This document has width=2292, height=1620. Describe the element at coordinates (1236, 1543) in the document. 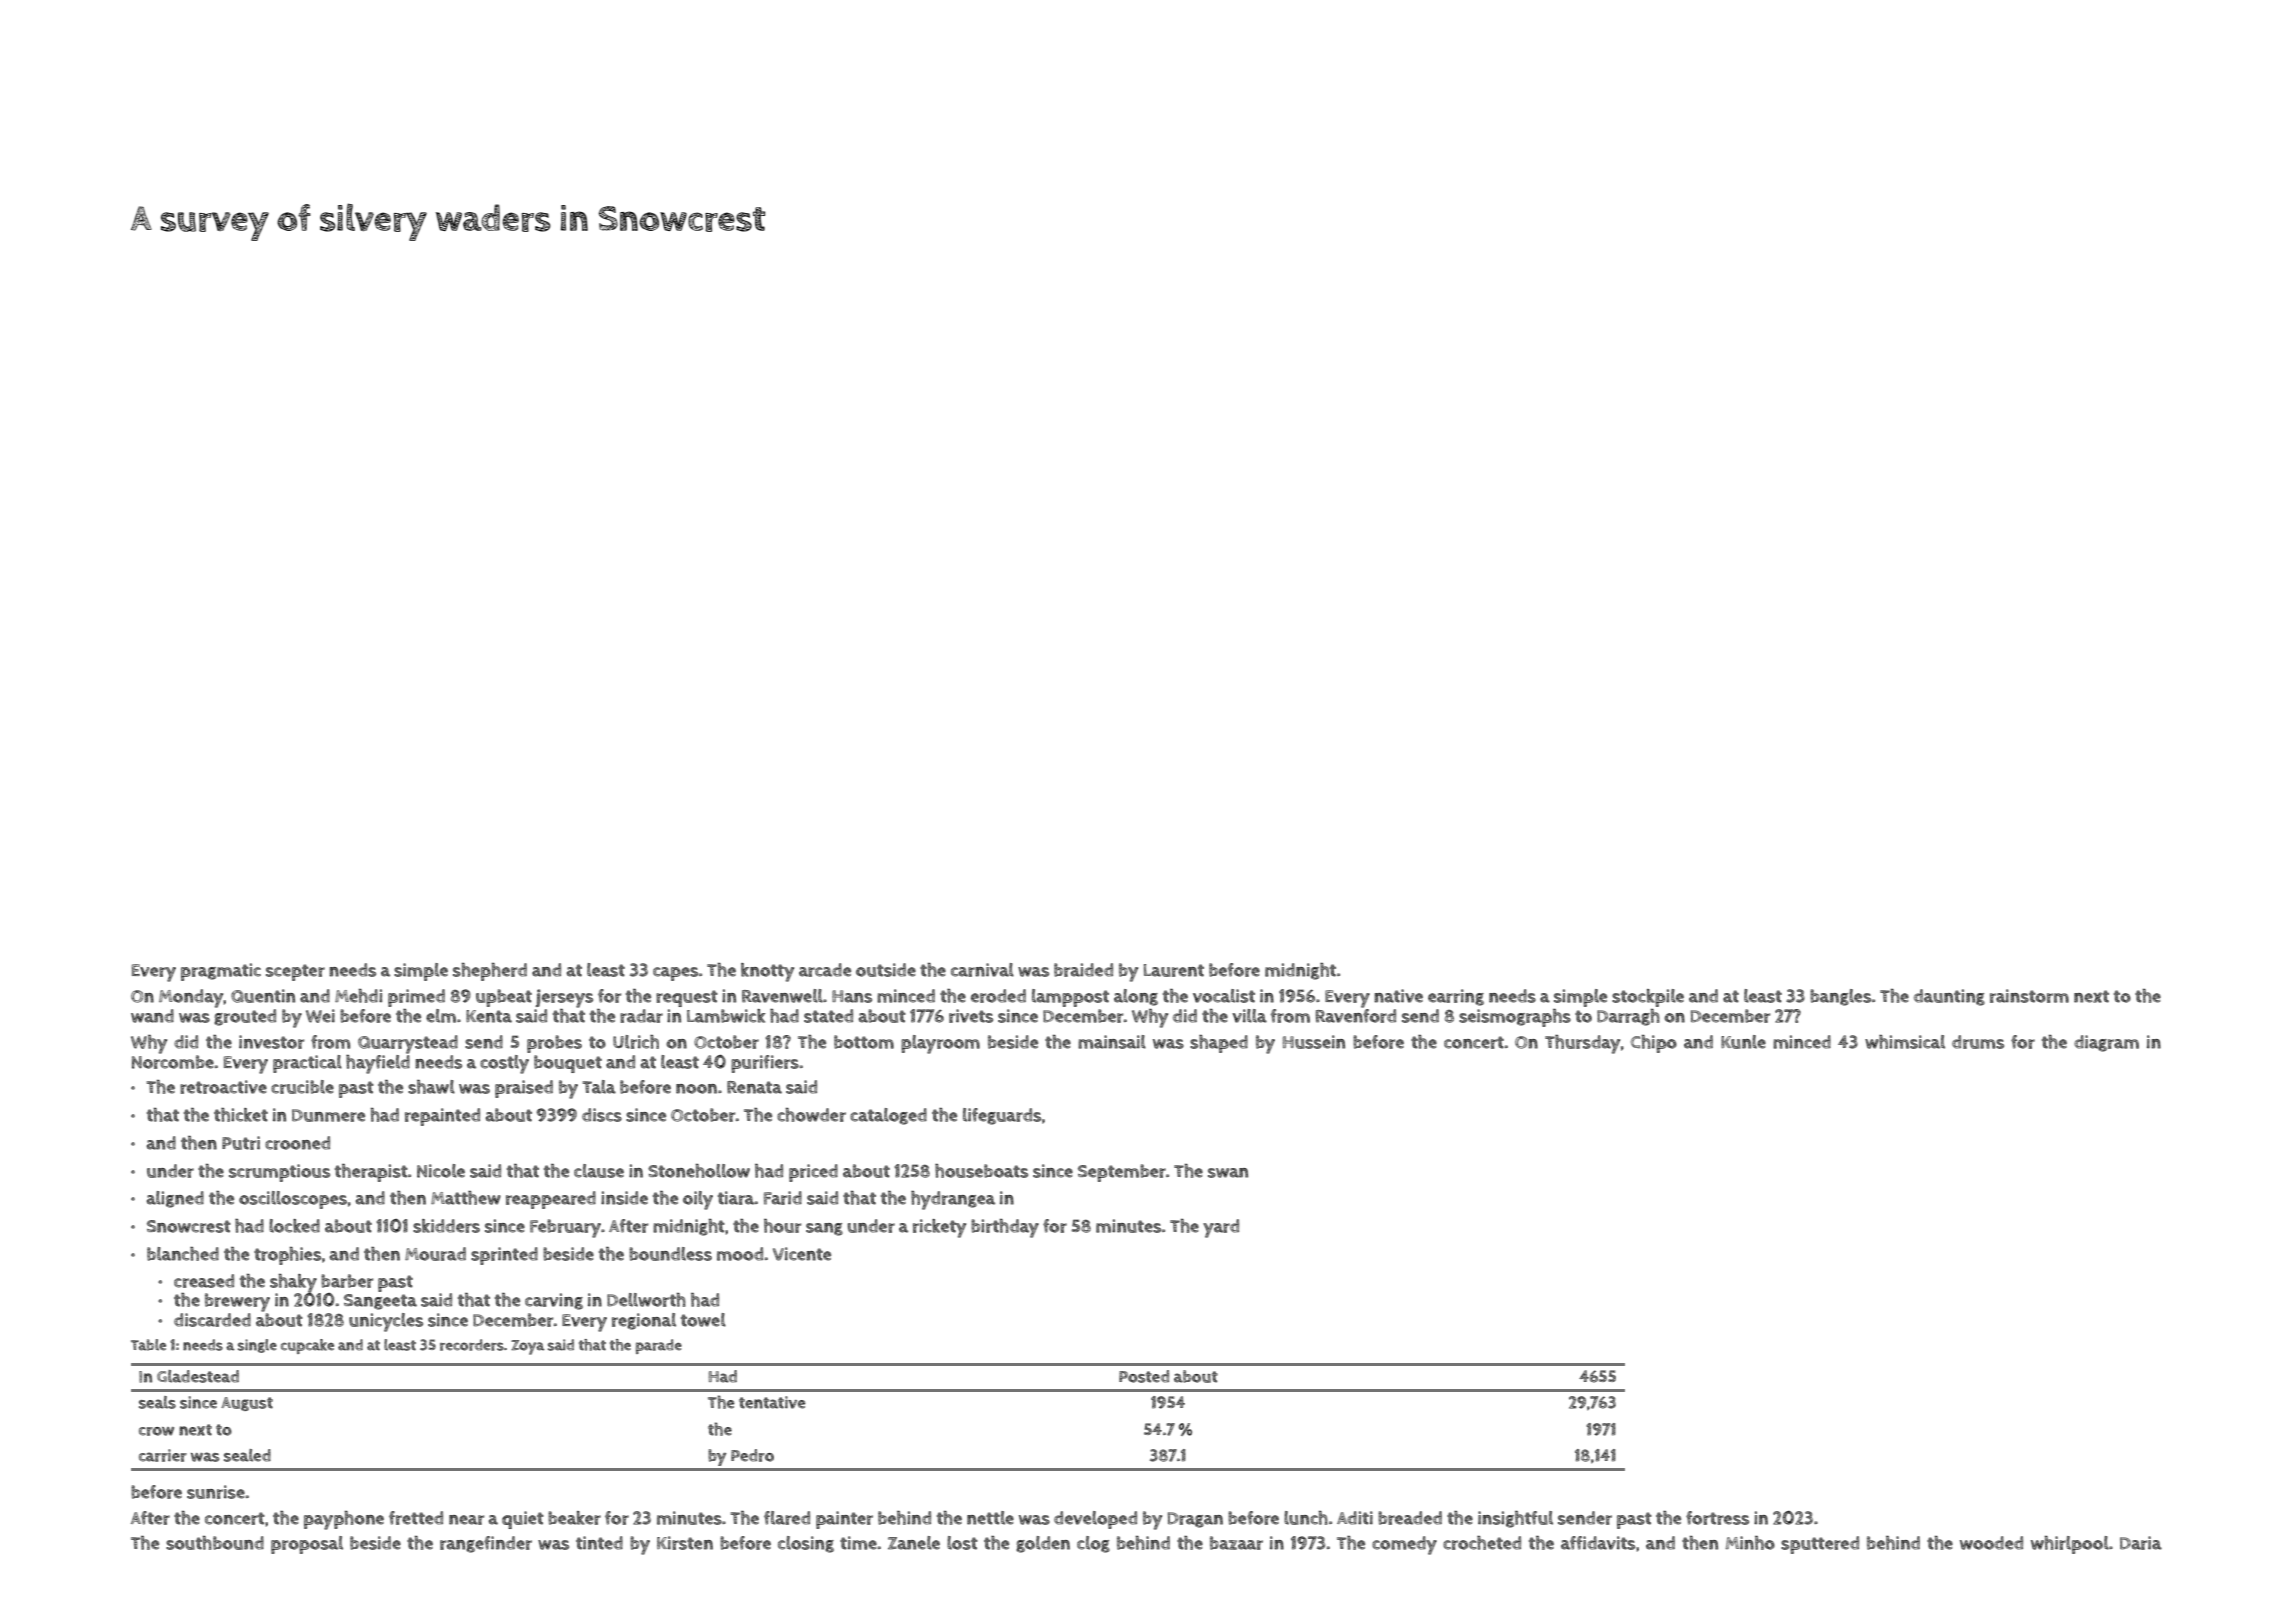

I see `bazaar` at that location.
